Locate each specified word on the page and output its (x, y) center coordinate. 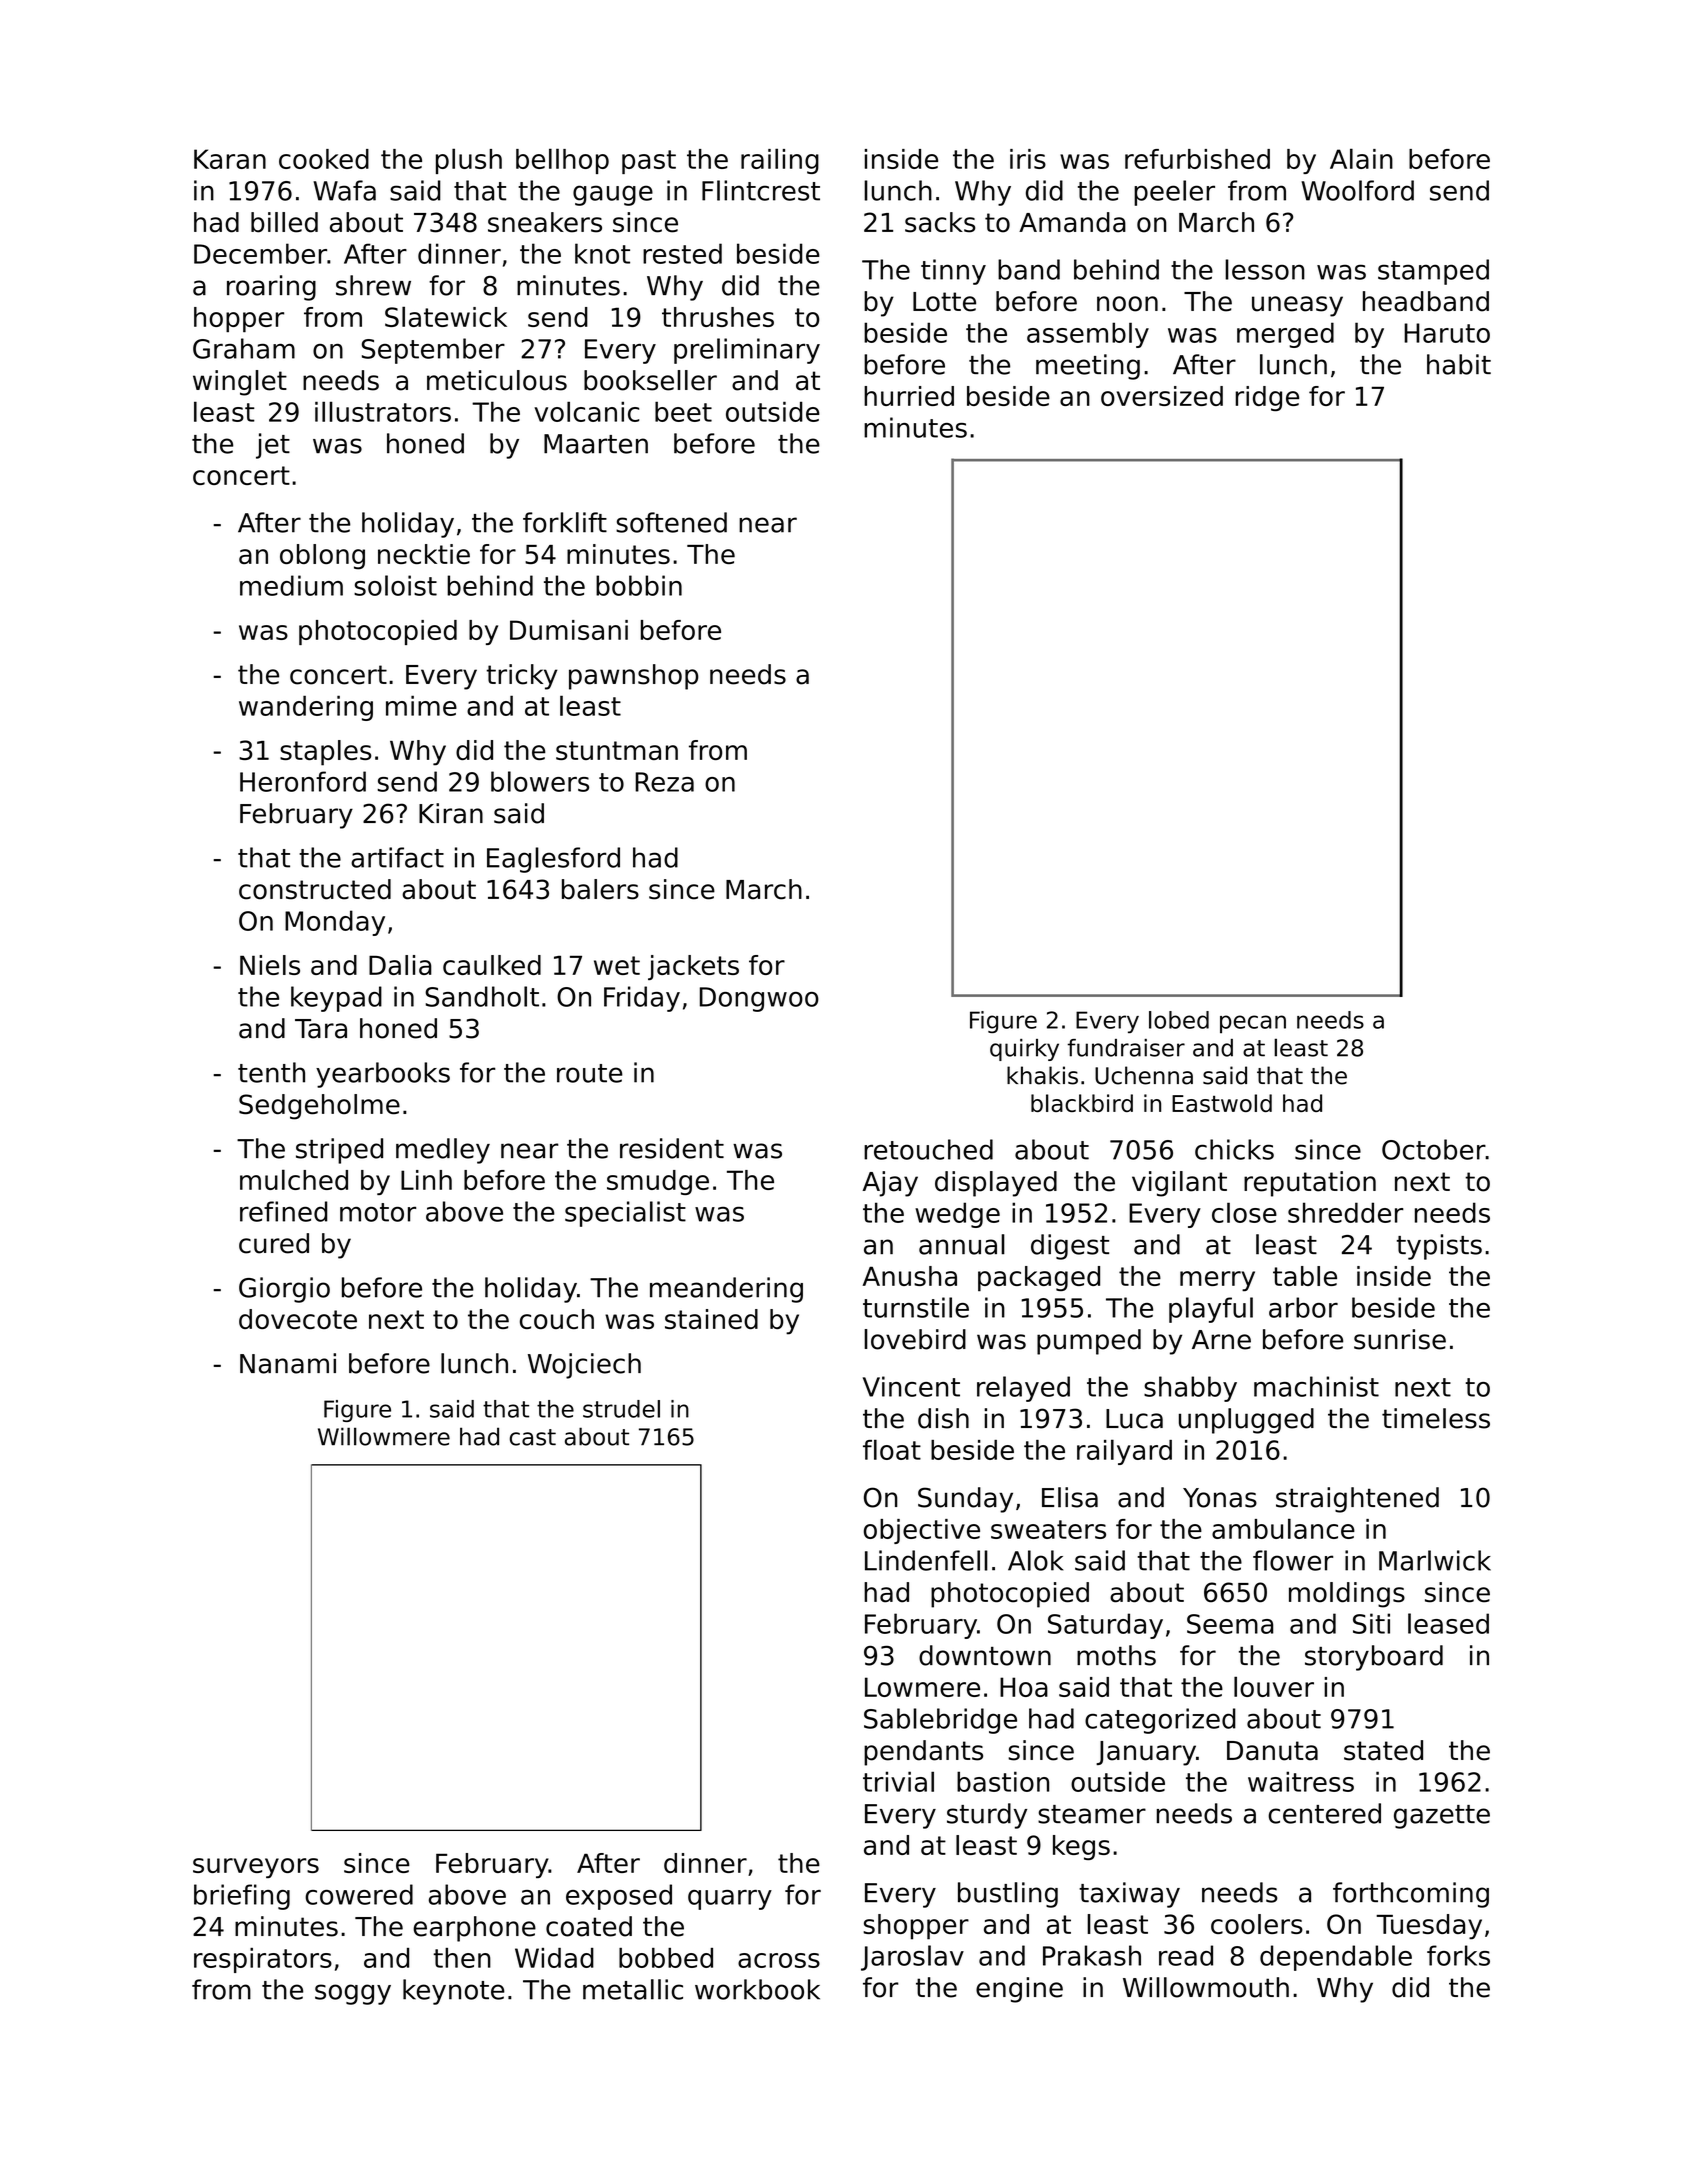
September (433, 351)
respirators (263, 1960)
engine (1019, 1990)
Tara (321, 1029)
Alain (1361, 158)
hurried (909, 396)
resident (672, 1148)
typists (1439, 1247)
